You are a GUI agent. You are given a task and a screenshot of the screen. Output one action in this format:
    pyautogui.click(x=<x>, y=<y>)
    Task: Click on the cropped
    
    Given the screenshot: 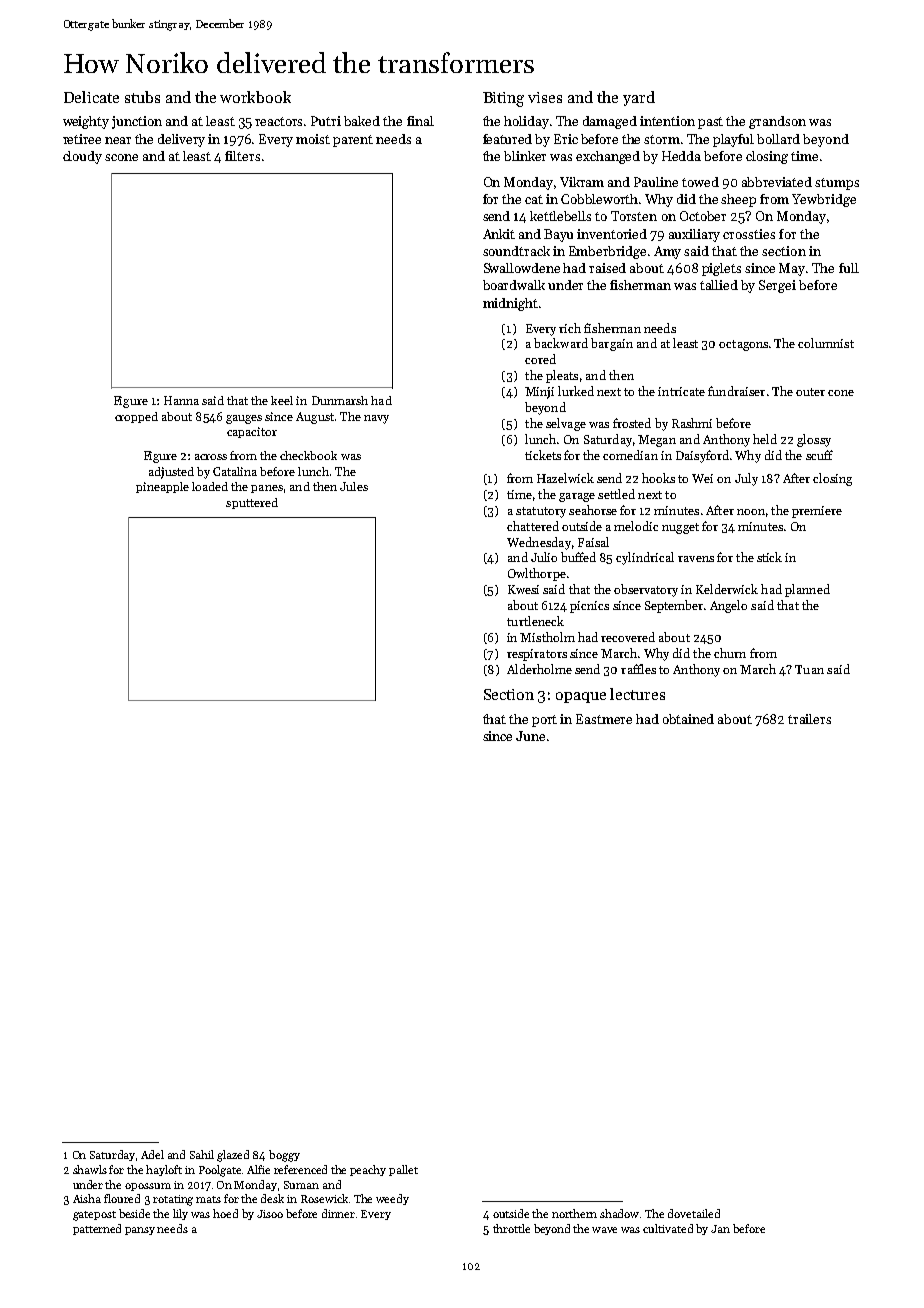 What is the action you would take?
    pyautogui.click(x=136, y=417)
